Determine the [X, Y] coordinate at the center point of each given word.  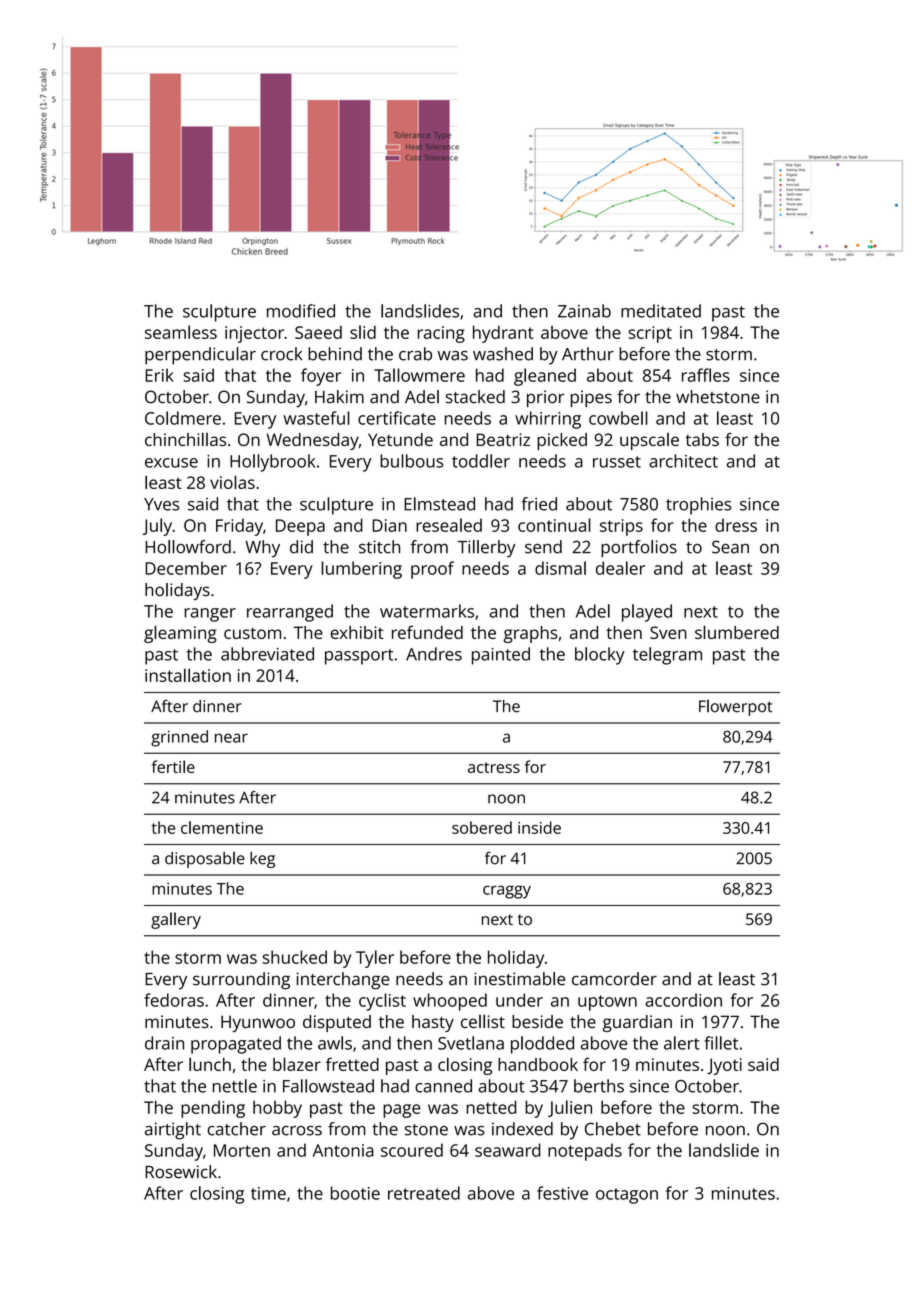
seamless [181, 332]
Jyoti [724, 1066]
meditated [661, 311]
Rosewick [181, 1172]
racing [441, 334]
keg [262, 860]
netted [491, 1107]
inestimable [519, 979]
